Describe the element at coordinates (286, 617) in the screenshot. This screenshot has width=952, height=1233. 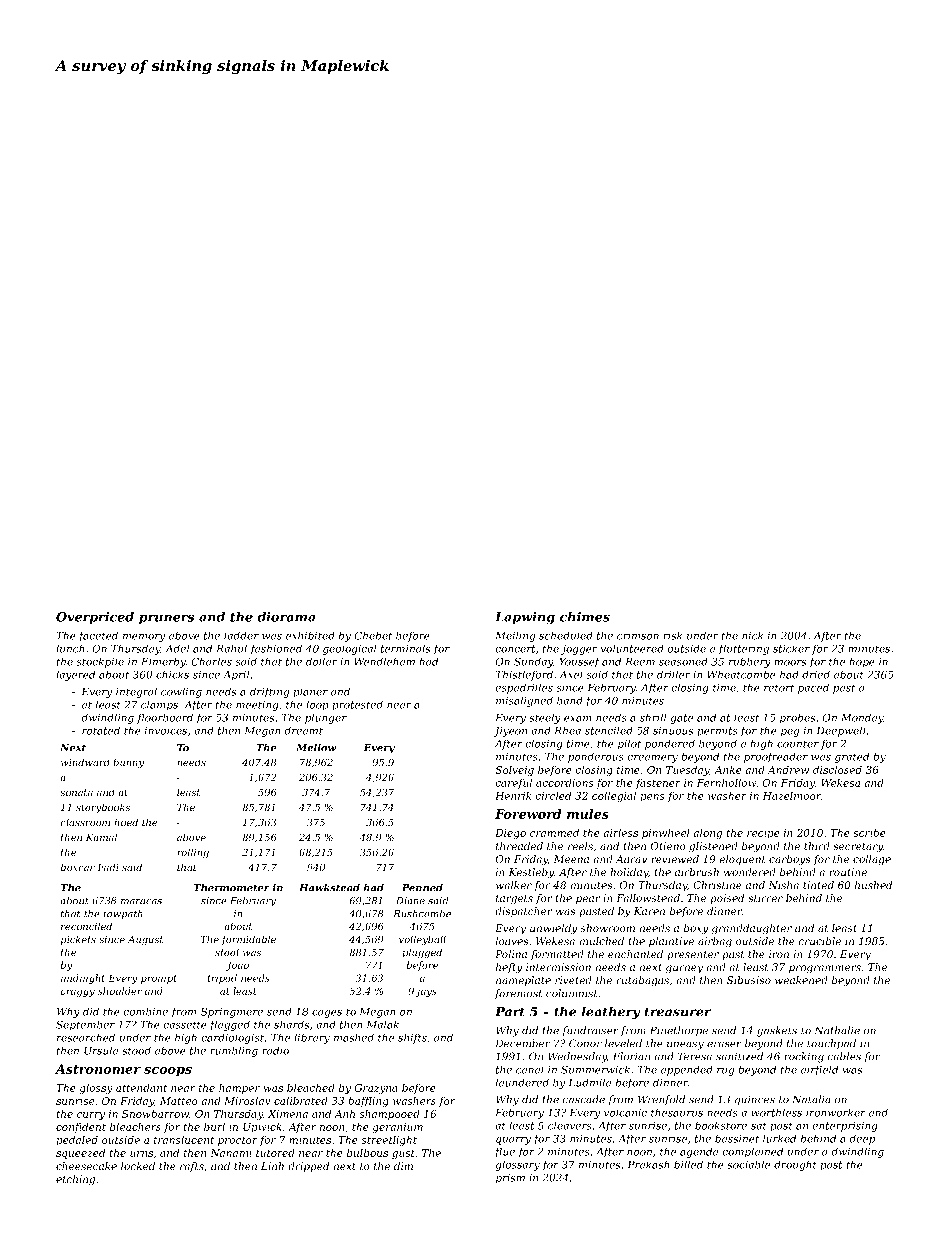
I see `diorama` at that location.
